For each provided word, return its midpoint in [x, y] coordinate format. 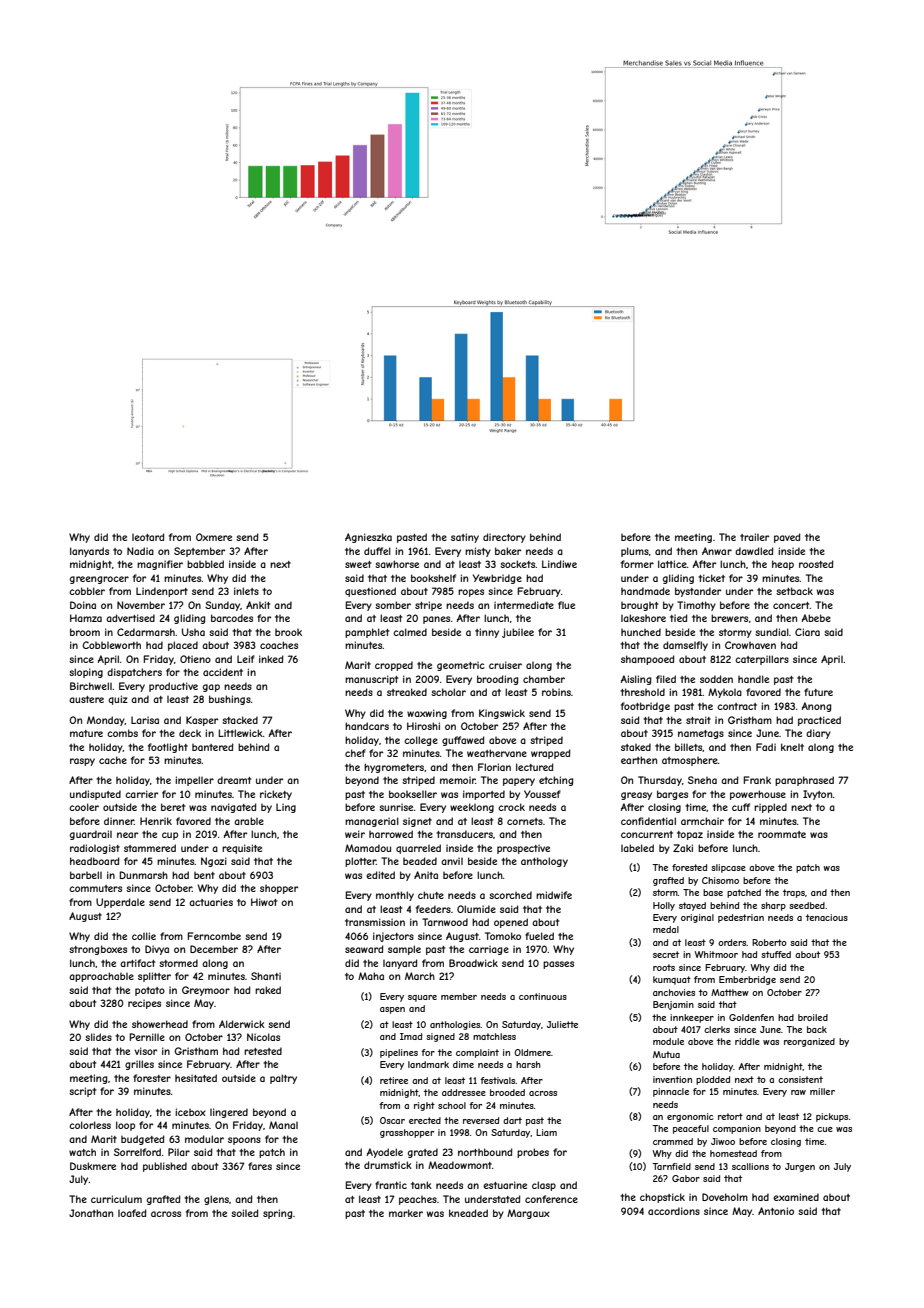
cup [170, 836]
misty [478, 552]
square [422, 998]
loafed [132, 1213]
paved [787, 538]
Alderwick [242, 1024]
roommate [782, 834]
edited [380, 875]
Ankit [258, 605]
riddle [747, 1041]
